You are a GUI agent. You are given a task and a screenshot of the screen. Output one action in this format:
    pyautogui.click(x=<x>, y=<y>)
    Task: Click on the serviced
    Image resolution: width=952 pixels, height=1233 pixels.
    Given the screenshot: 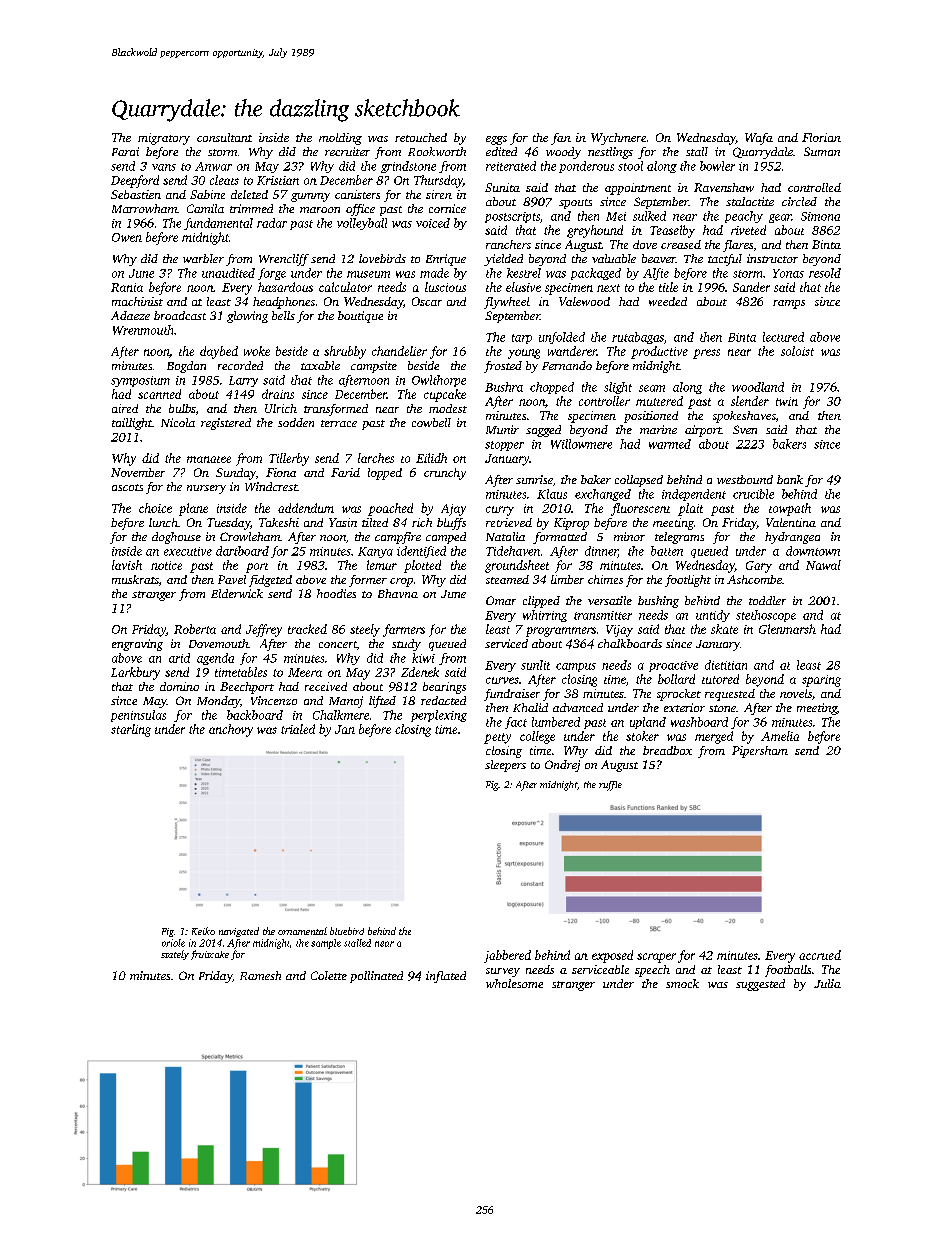 What is the action you would take?
    pyautogui.click(x=506, y=643)
